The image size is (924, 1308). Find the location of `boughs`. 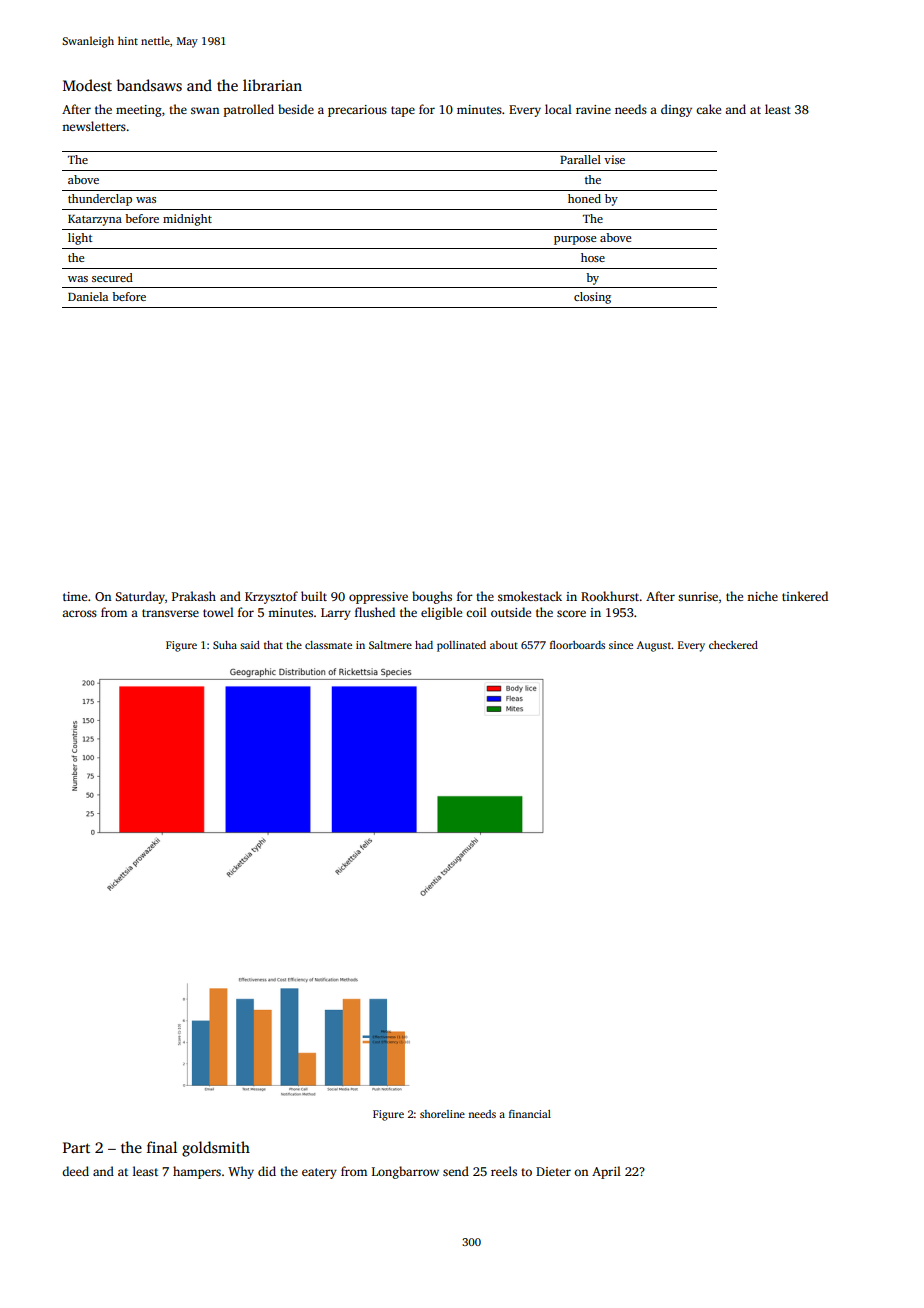

boughs is located at coordinates (432, 597).
